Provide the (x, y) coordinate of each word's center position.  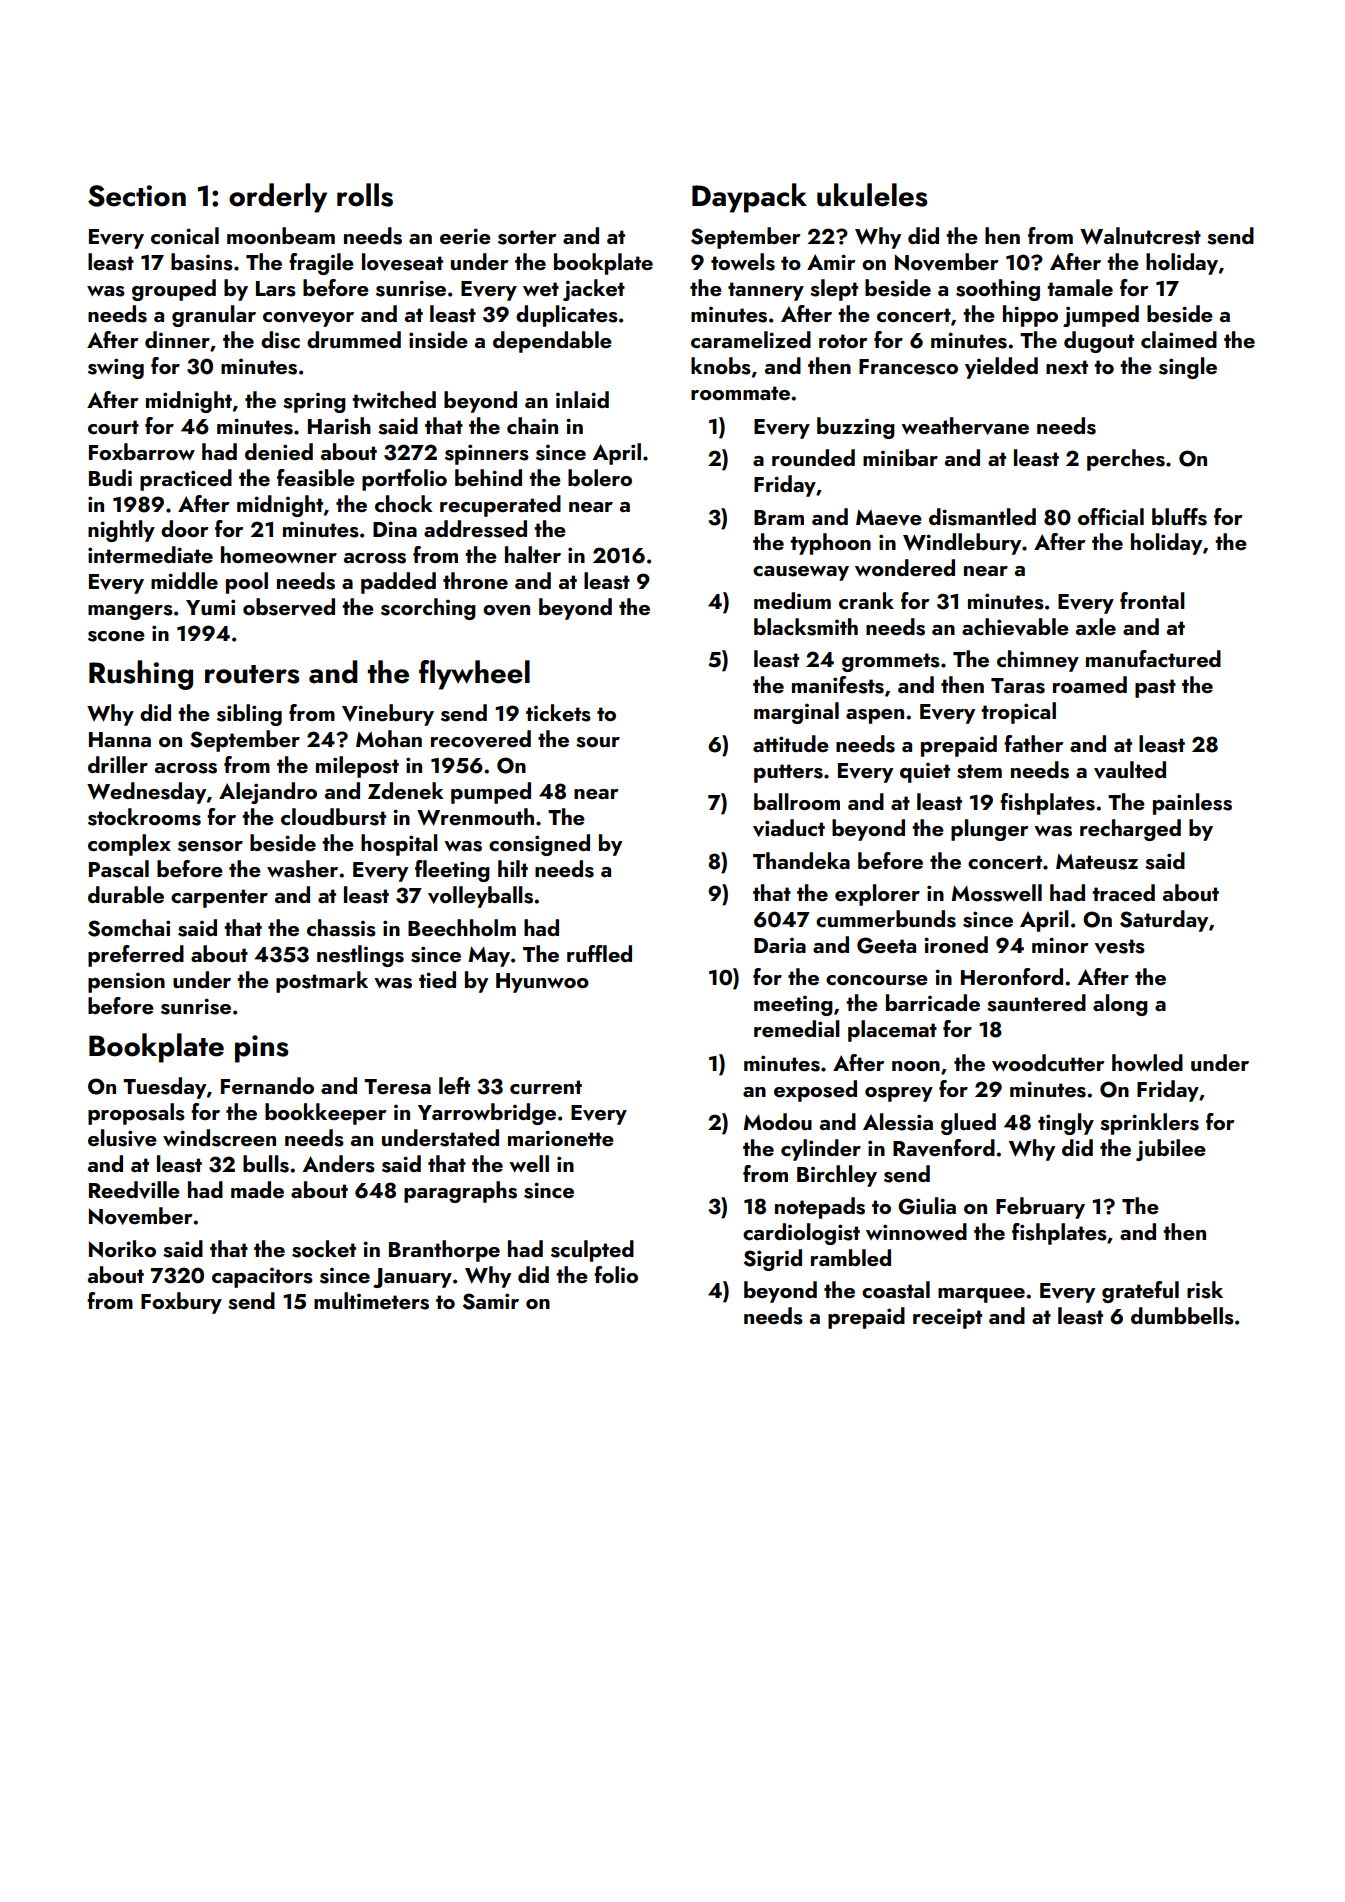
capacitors (262, 1278)
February (1040, 1208)
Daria (780, 945)
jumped (1101, 316)
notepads (820, 1208)
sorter (527, 237)
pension (126, 983)
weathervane (965, 426)
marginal (796, 713)
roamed (1090, 684)
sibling (249, 715)
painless (1192, 804)
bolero (600, 477)
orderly (278, 198)
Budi (110, 477)
